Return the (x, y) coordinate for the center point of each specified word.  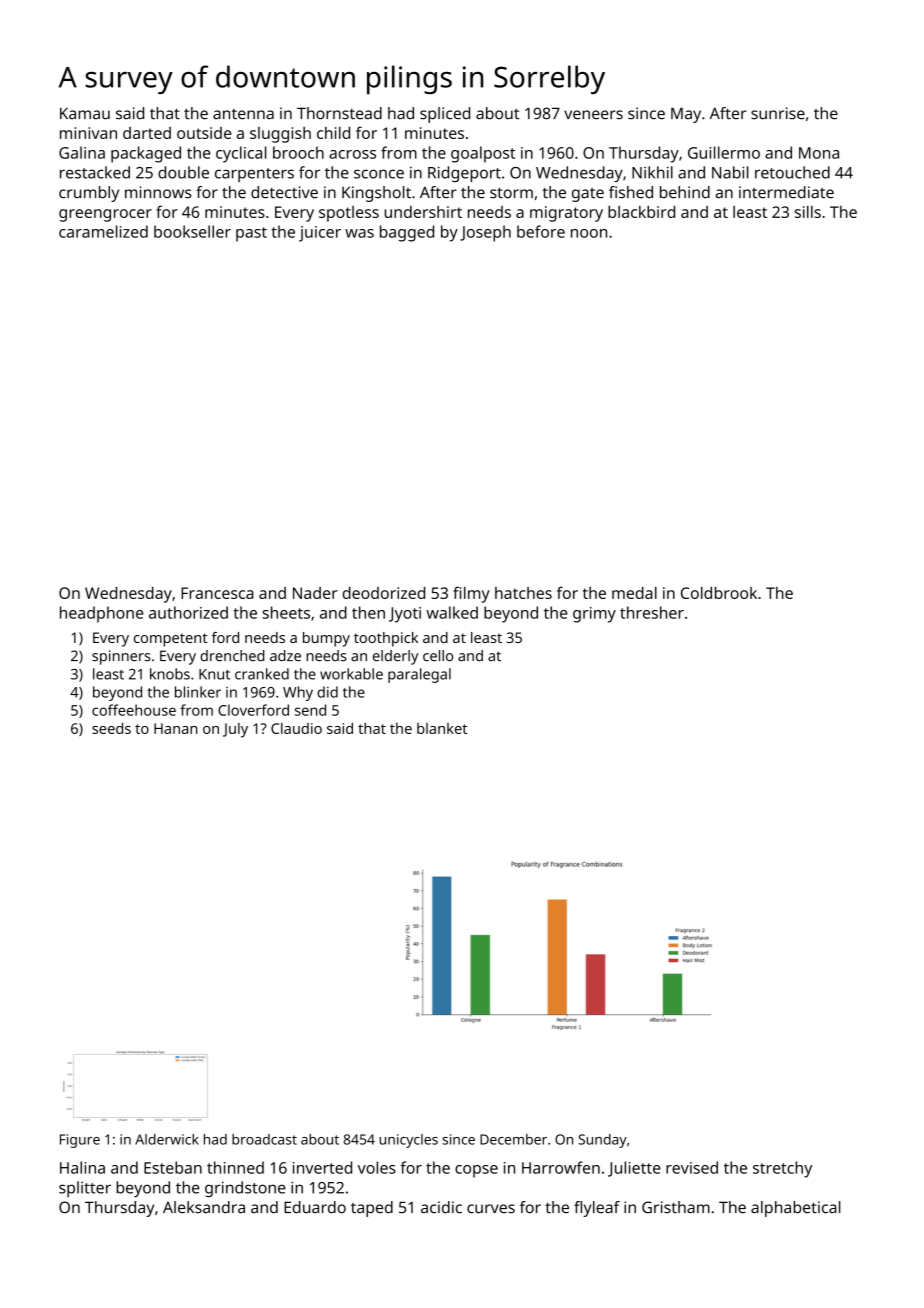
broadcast (264, 1139)
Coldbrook (719, 593)
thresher (652, 612)
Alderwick (167, 1139)
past (251, 234)
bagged (407, 233)
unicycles (408, 1141)
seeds (111, 728)
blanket (442, 728)
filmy (471, 594)
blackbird (641, 212)
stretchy (782, 1169)
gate (588, 195)
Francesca (217, 593)
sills (808, 212)
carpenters (254, 175)
